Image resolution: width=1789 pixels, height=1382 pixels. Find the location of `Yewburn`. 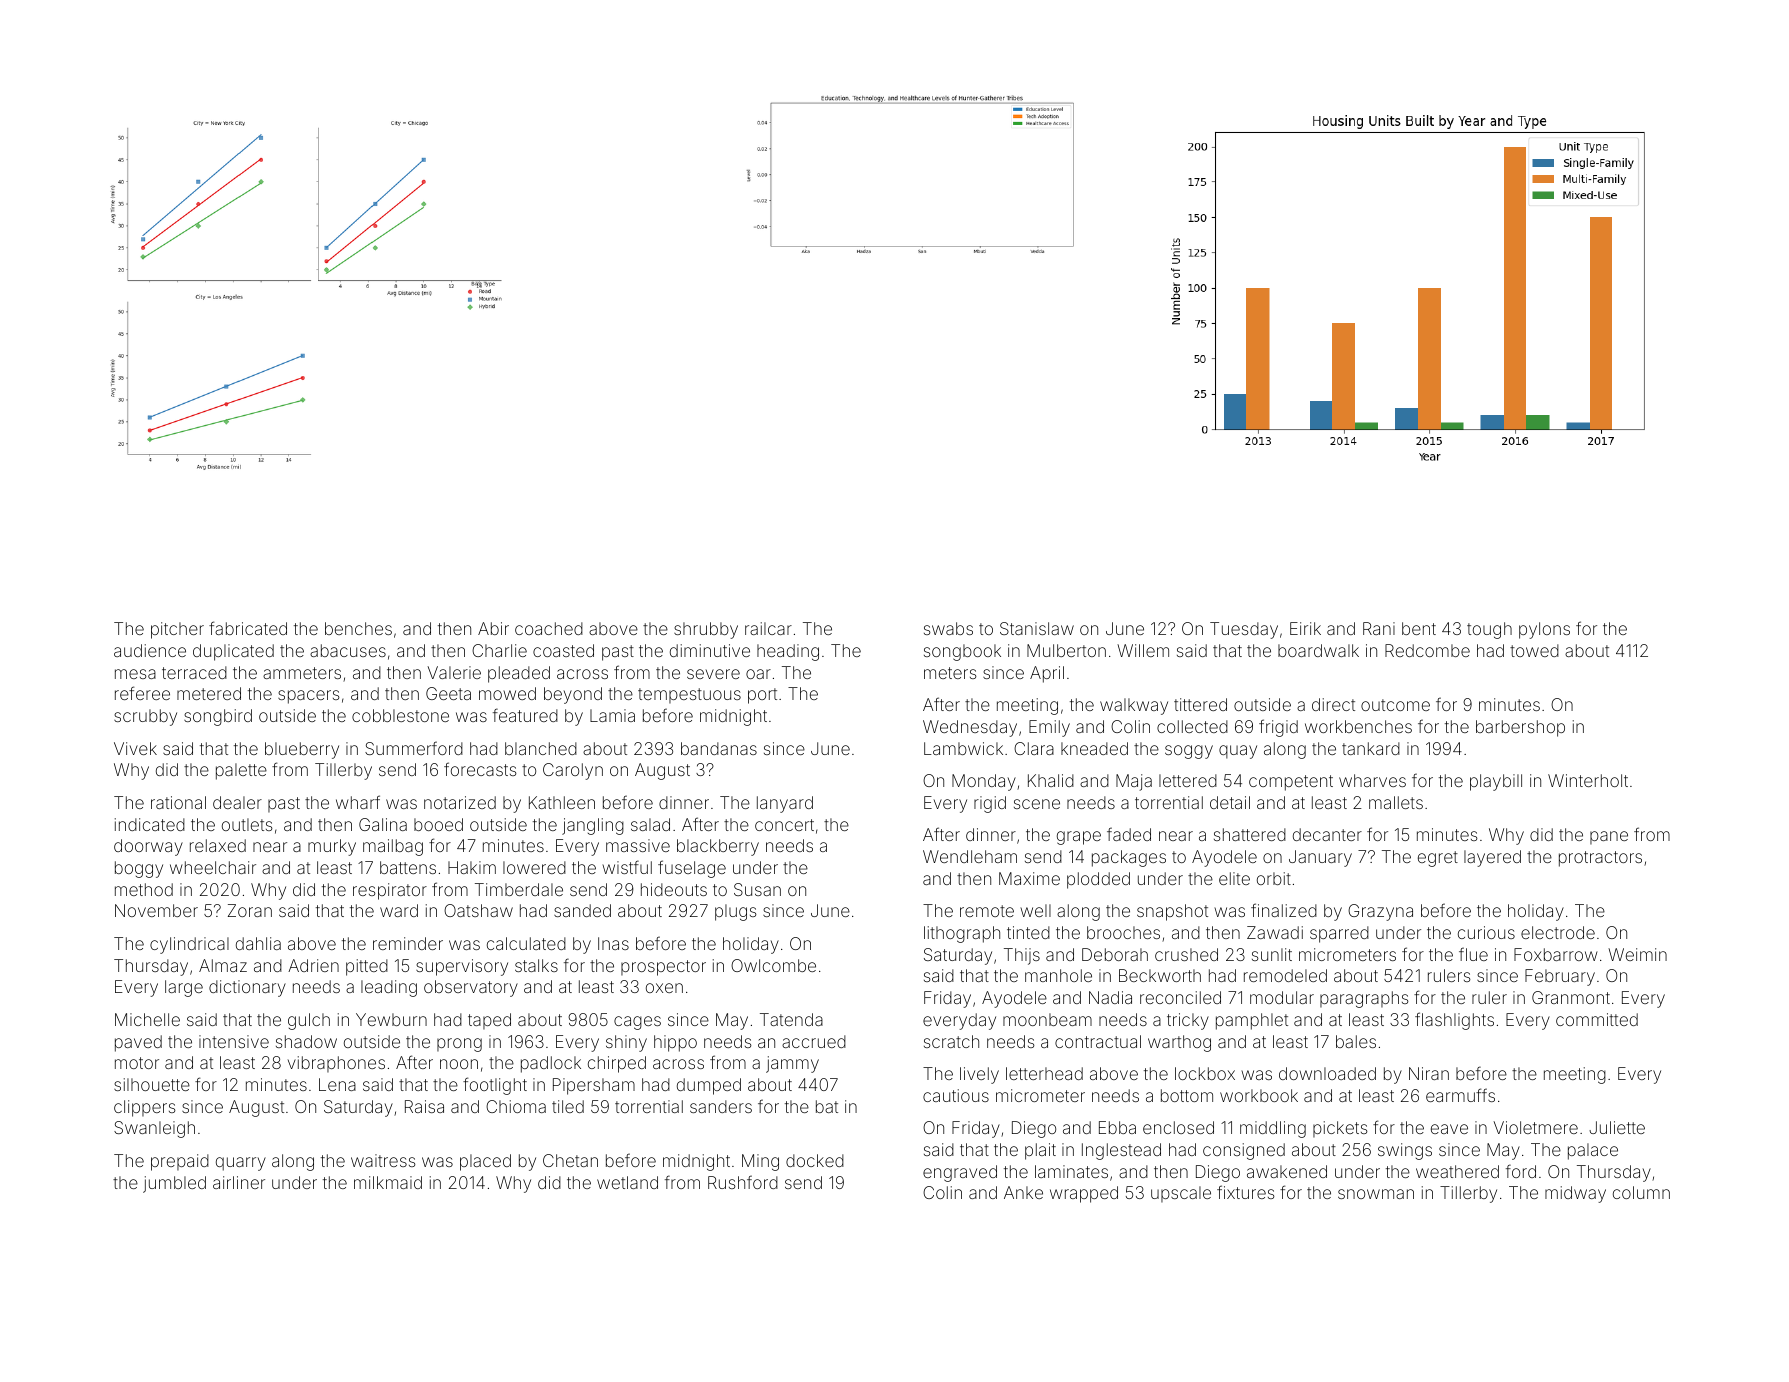

Yewburn is located at coordinates (391, 1019).
